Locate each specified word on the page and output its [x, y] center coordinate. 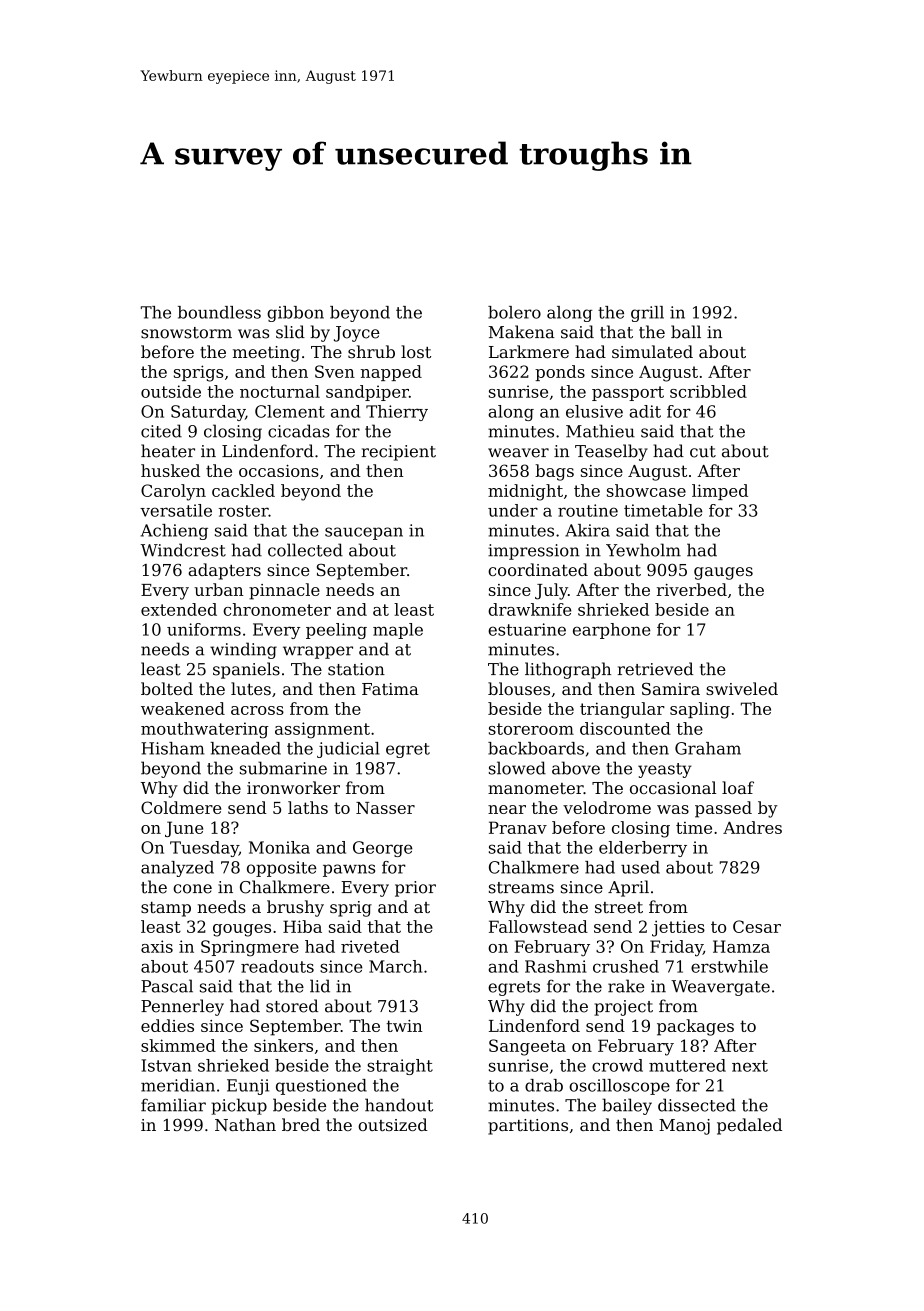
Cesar [757, 926]
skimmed [178, 1045]
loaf [738, 787]
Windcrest [183, 550]
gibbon [295, 314]
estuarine [527, 629]
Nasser [385, 808]
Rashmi [556, 966]
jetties [678, 928]
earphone [612, 631]
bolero [514, 312]
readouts [277, 966]
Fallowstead [538, 926]
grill [647, 314]
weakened [183, 708]
